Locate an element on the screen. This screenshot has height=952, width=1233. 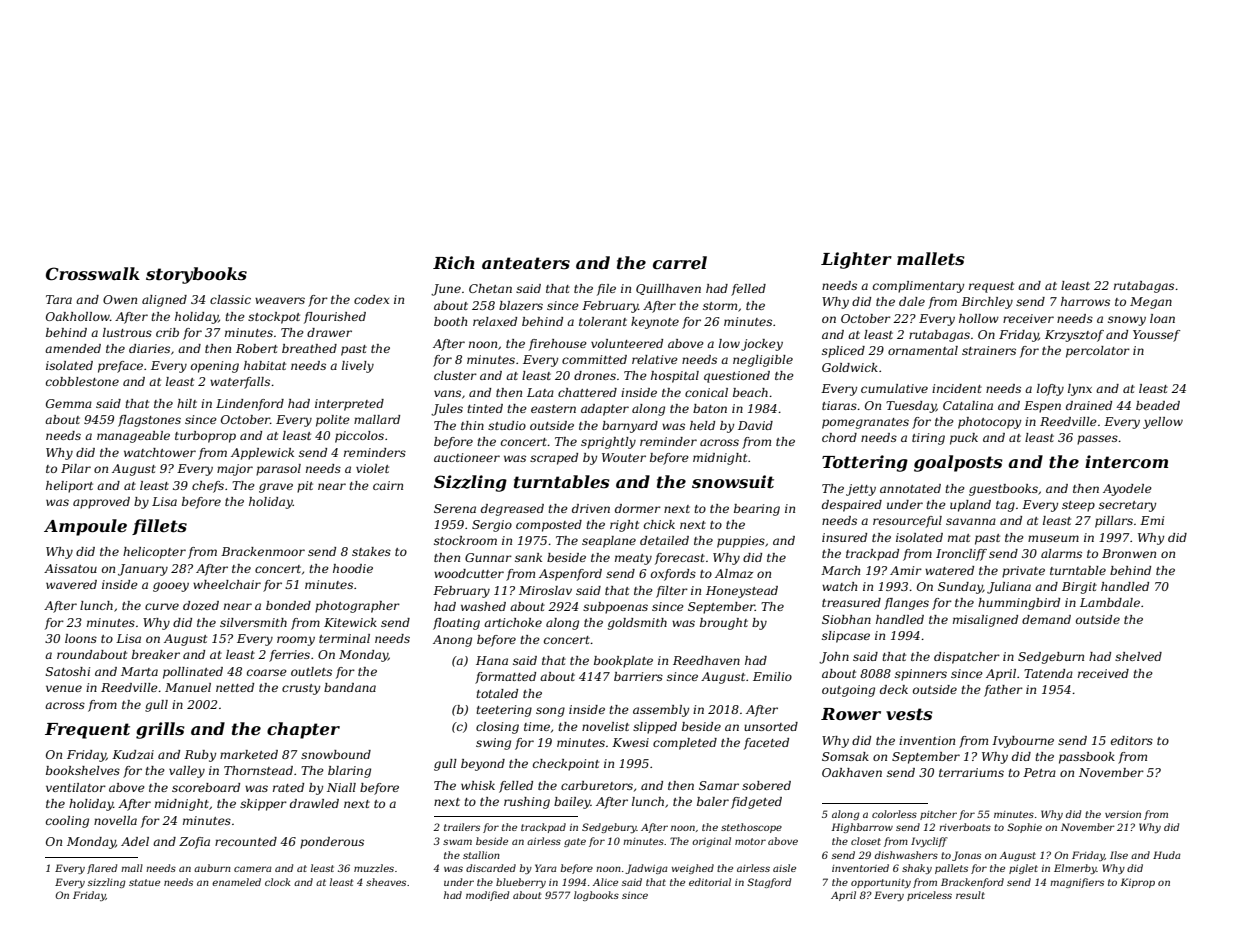
assembly is located at coordinates (661, 711).
